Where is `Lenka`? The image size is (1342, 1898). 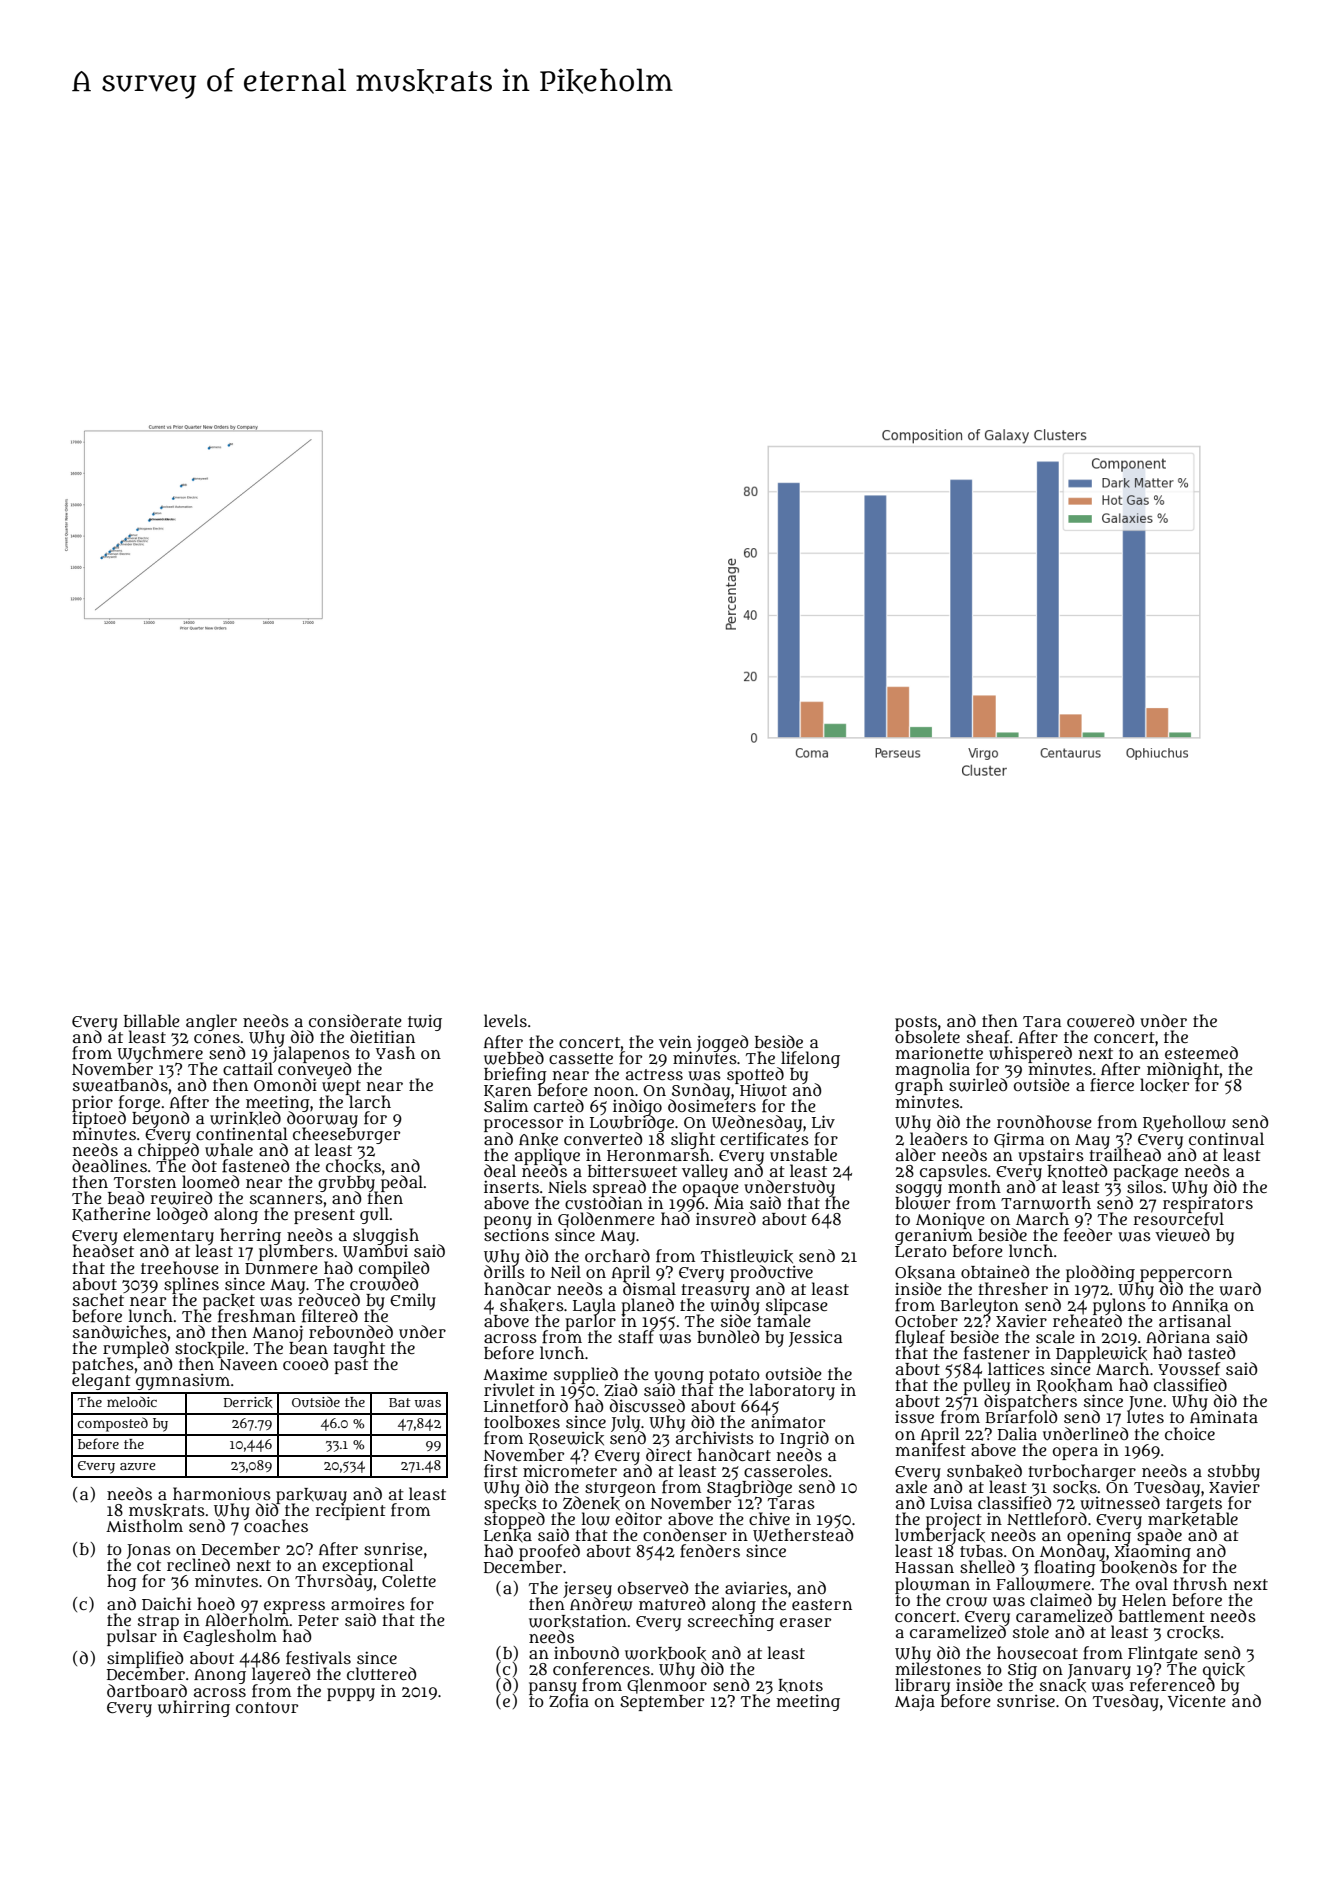
Lenka is located at coordinates (508, 1535).
